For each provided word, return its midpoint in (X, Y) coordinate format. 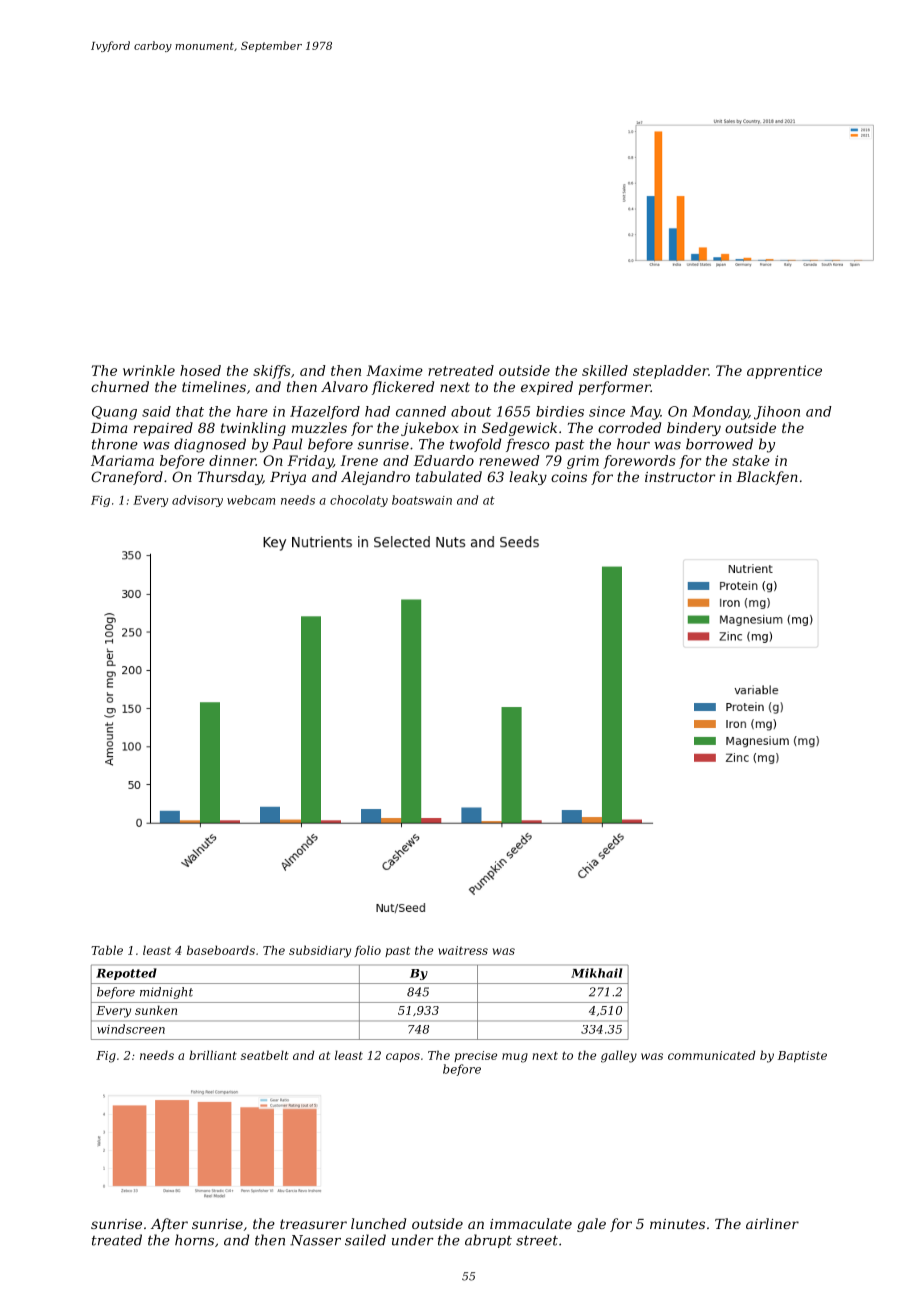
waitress (463, 950)
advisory (197, 501)
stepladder (670, 372)
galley (619, 1056)
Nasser (315, 1240)
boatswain (422, 500)
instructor (680, 477)
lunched (378, 1223)
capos (403, 1057)
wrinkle (149, 370)
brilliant (213, 1055)
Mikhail (597, 973)
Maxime (394, 370)
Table (107, 950)
